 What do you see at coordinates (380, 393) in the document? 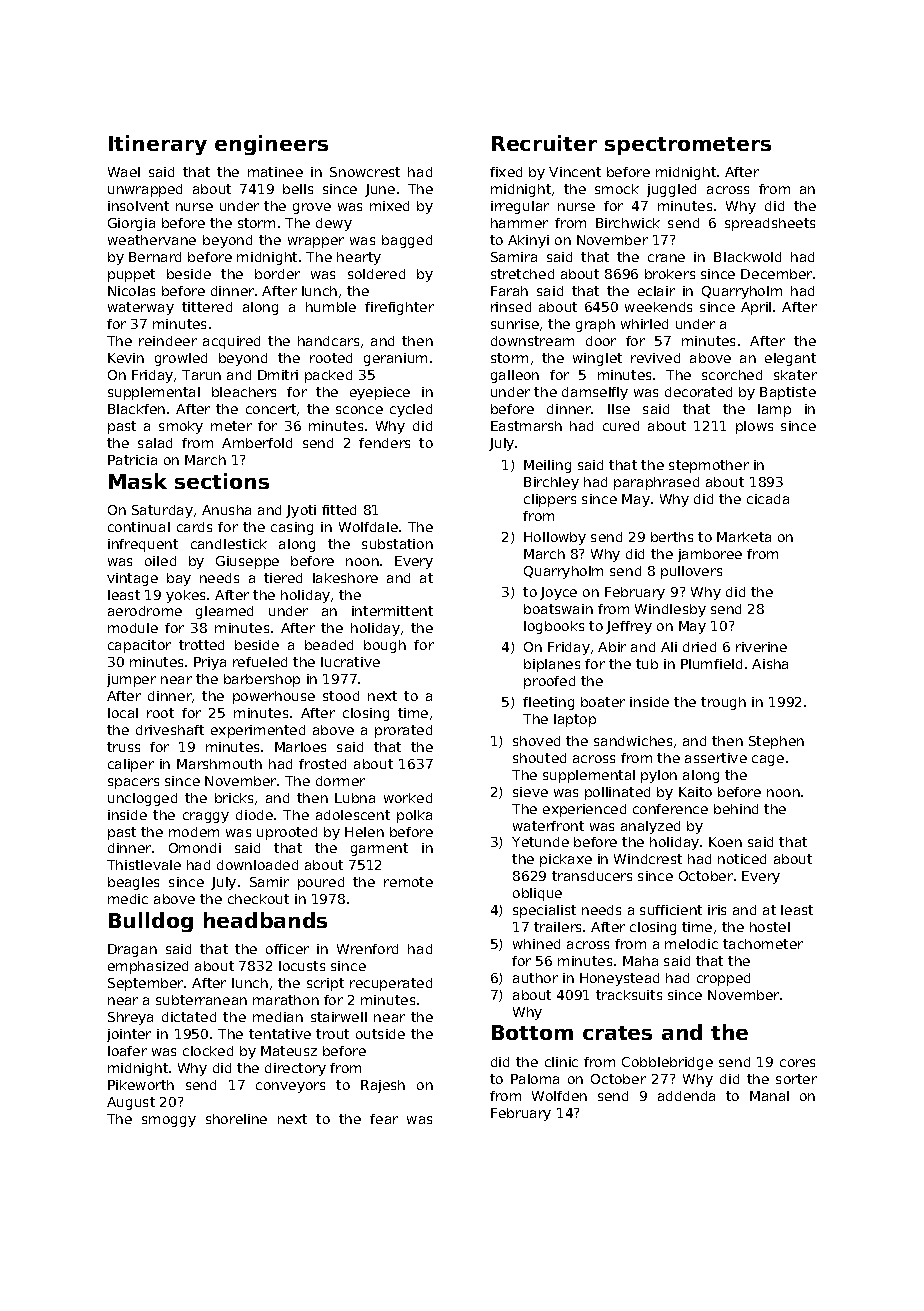
I see `eyepiece` at bounding box center [380, 393].
